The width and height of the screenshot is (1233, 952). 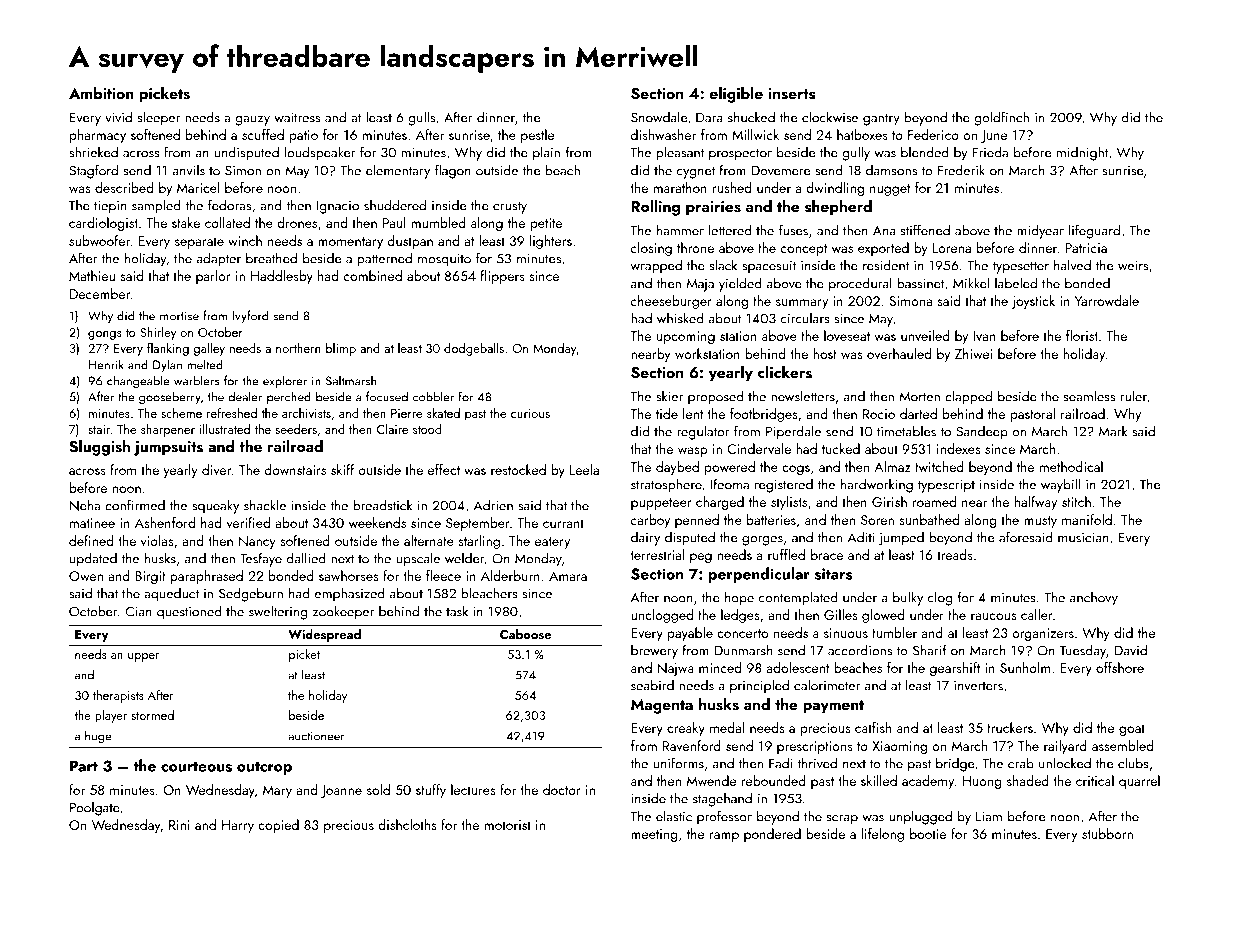 I want to click on peg, so click(x=701, y=558).
